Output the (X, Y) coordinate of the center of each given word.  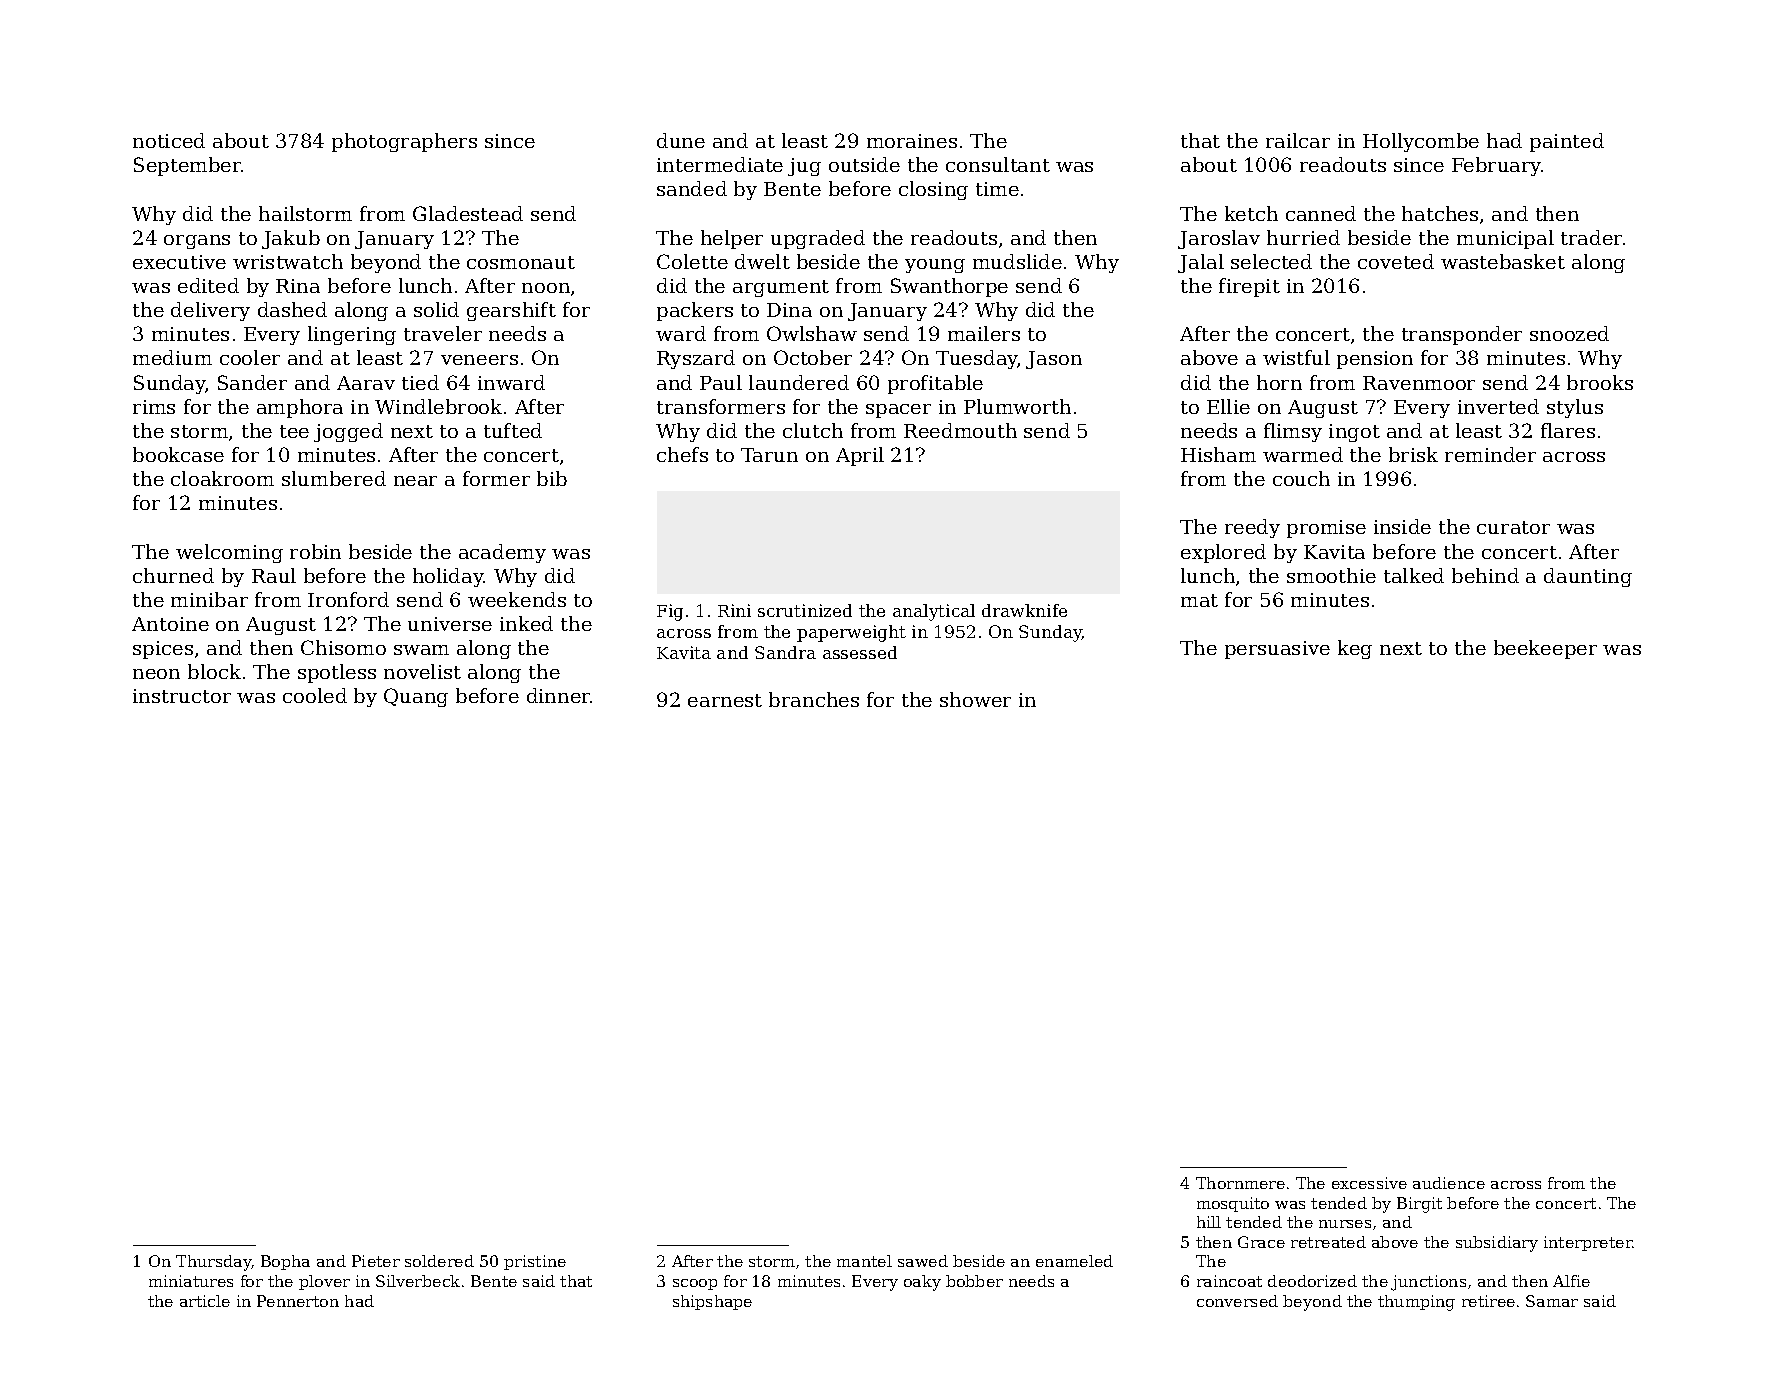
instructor (182, 696)
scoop (695, 1284)
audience (1449, 1183)
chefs (682, 454)
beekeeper (1545, 649)
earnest (725, 700)
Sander (252, 382)
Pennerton (298, 1301)
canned (1321, 213)
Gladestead (468, 213)
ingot (1354, 433)
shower (975, 699)
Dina (789, 310)
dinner (559, 695)
